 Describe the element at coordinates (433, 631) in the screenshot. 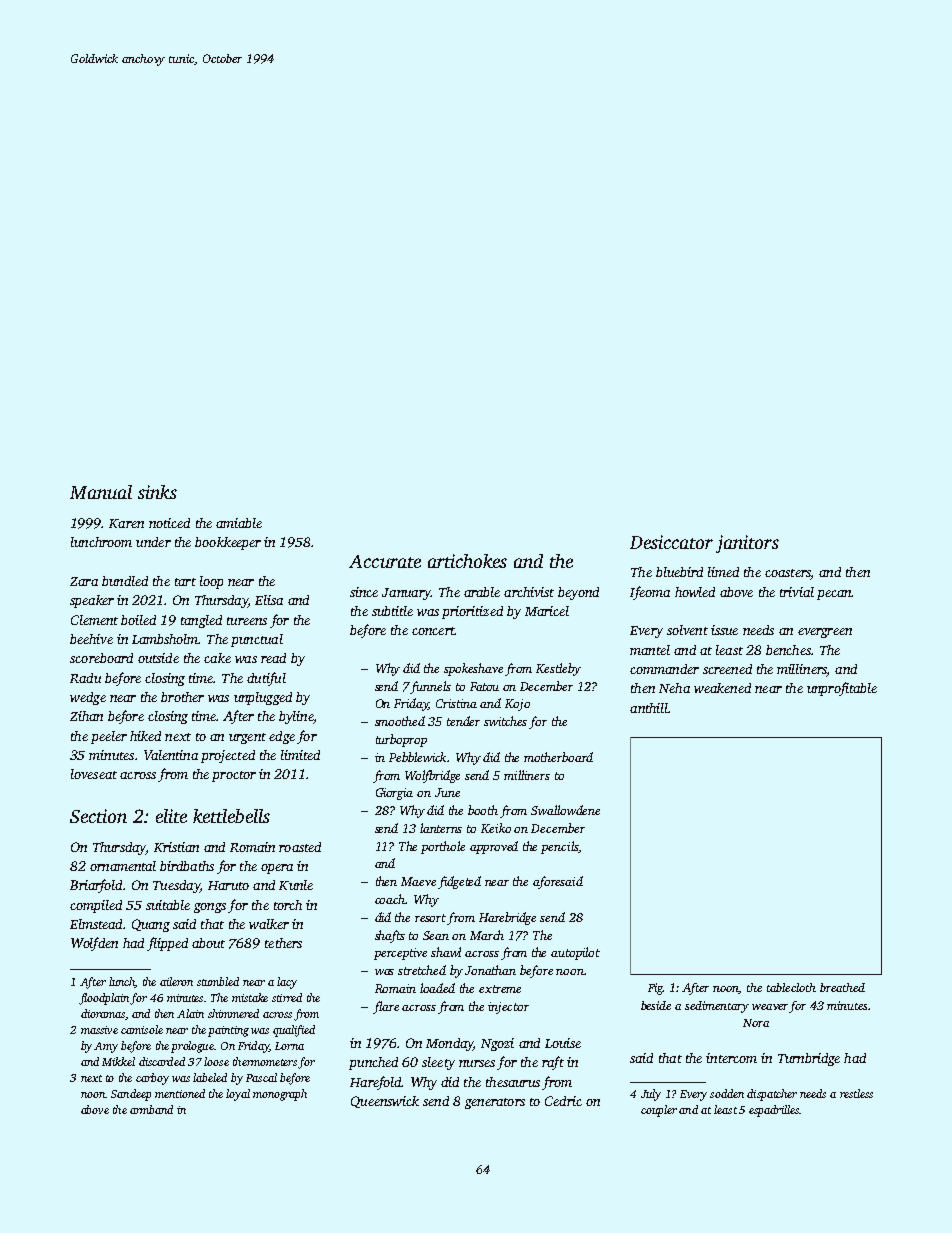

I see `concert` at that location.
